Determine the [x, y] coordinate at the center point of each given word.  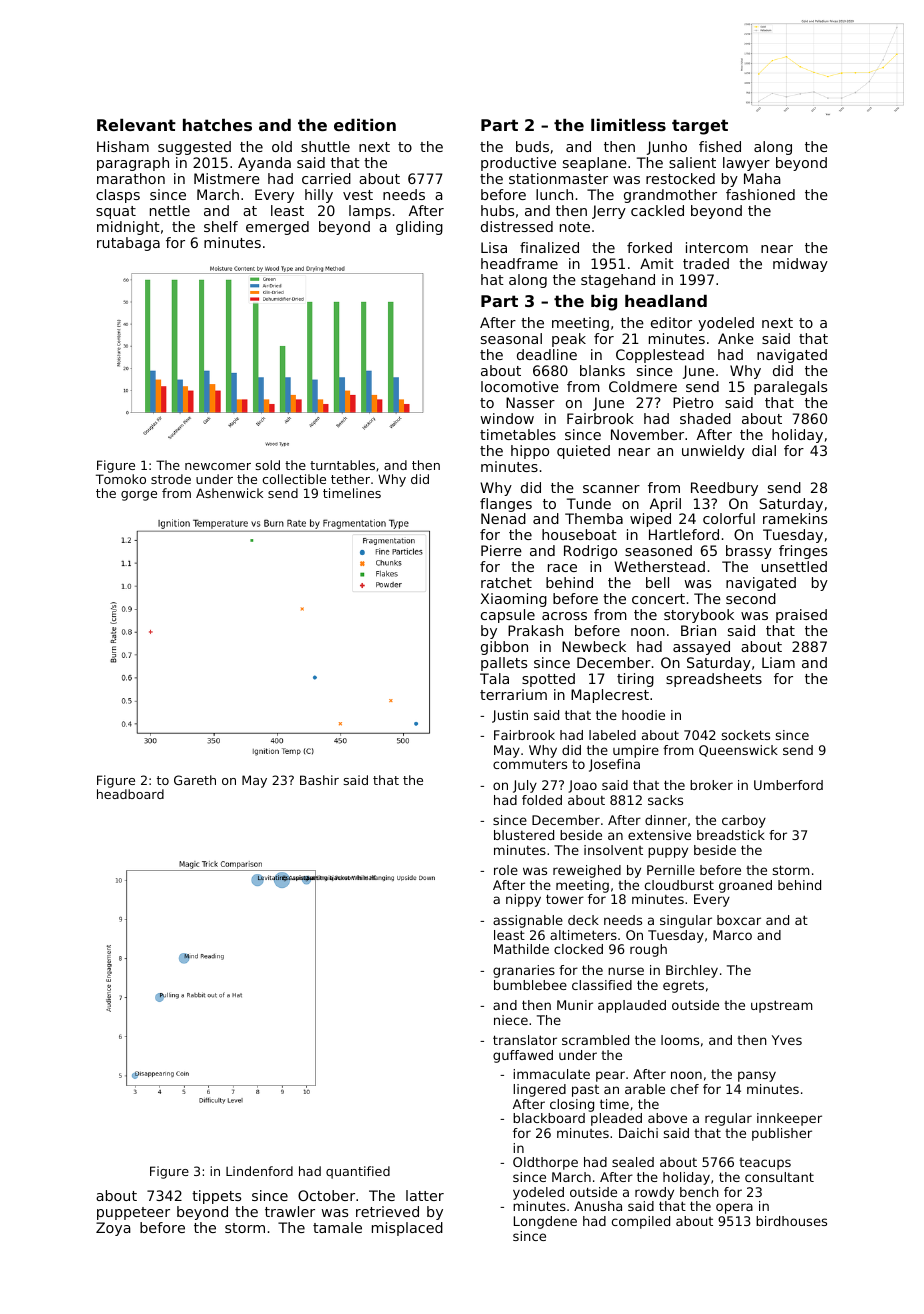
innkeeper [789, 1119]
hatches [217, 125]
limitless [628, 125]
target [700, 127]
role [506, 870]
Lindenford [259, 1171]
